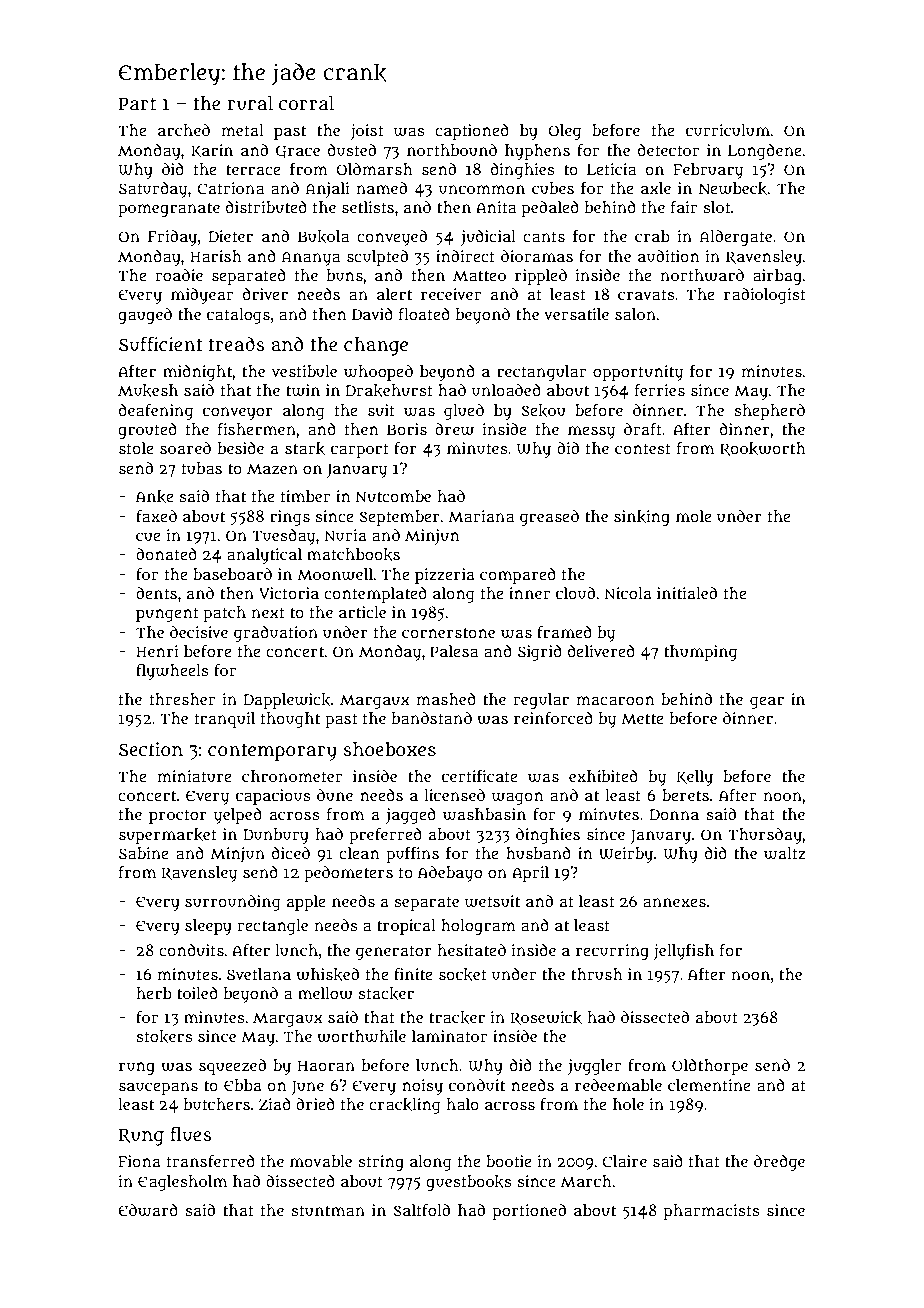 The height and width of the document is (1308, 924). Describe the element at coordinates (328, 1211) in the document. I see `stuntman` at that location.
